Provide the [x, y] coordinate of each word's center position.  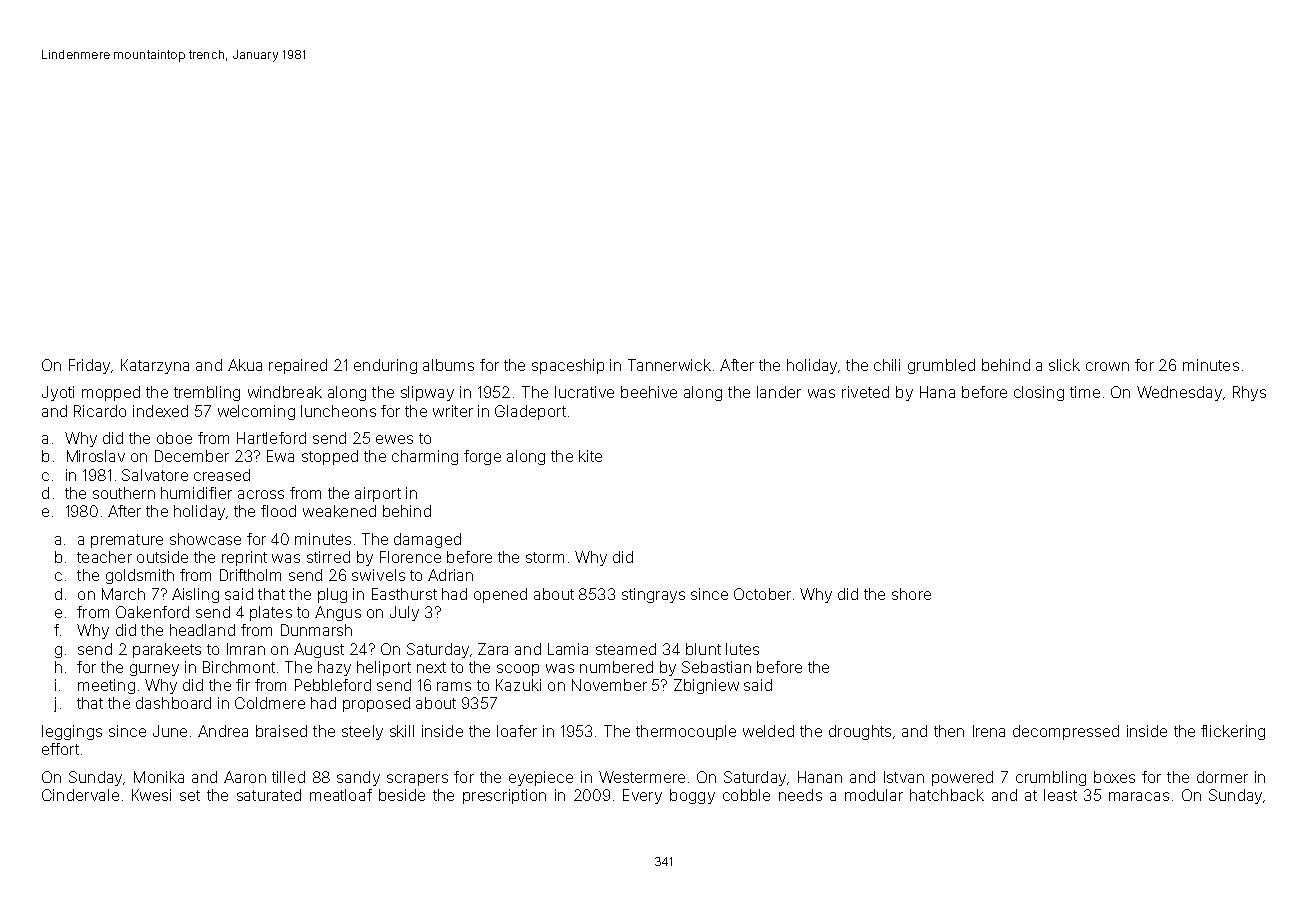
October [762, 594]
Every [642, 796]
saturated [269, 795]
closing [1039, 393]
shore [911, 594]
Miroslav [96, 456]
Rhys [1249, 393]
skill [402, 731]
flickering [1233, 732]
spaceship [568, 366]
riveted [865, 392]
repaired [298, 366]
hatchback [947, 795]
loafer [517, 731]
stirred [328, 557]
